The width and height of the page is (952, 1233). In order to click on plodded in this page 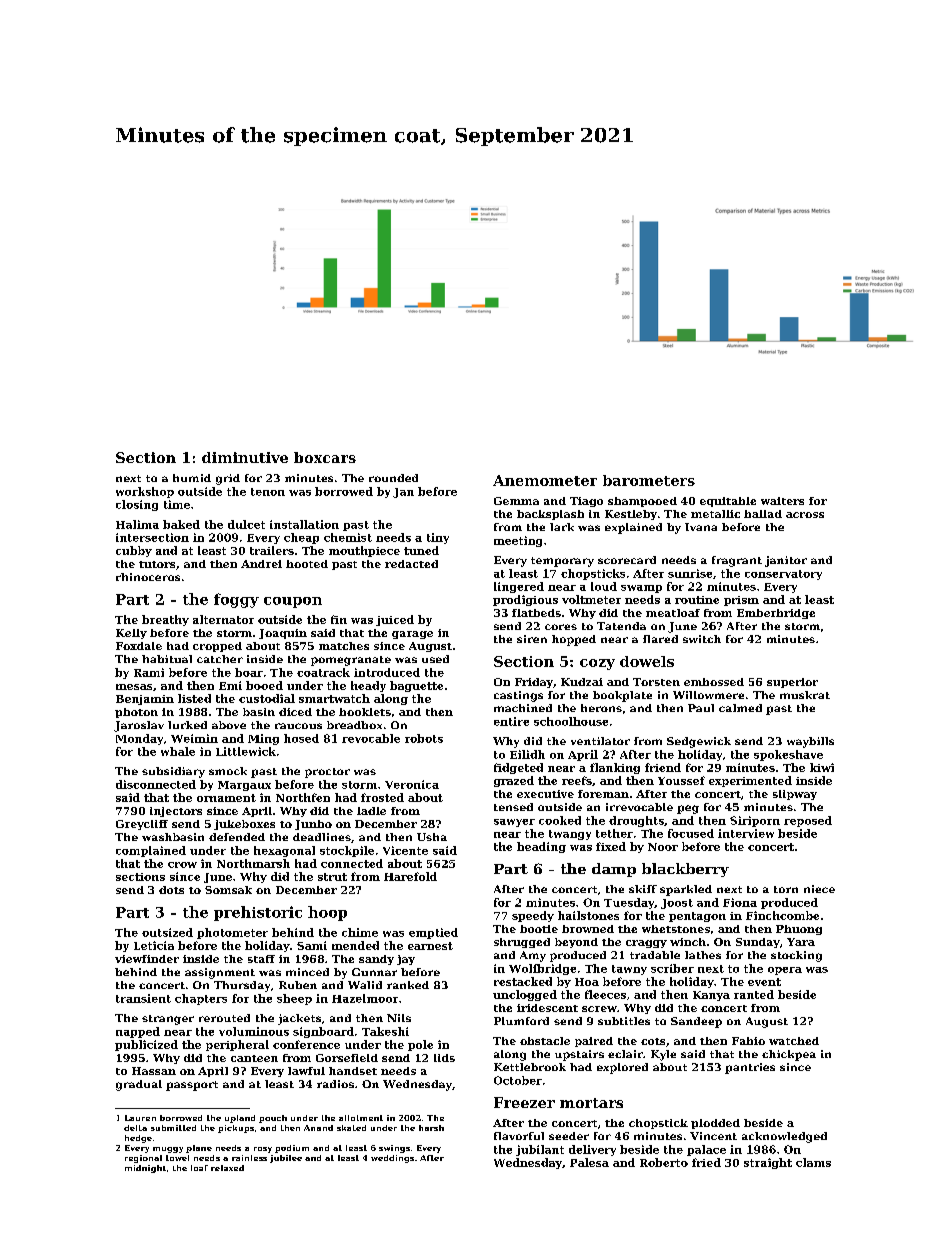, I will do `click(715, 1124)`.
